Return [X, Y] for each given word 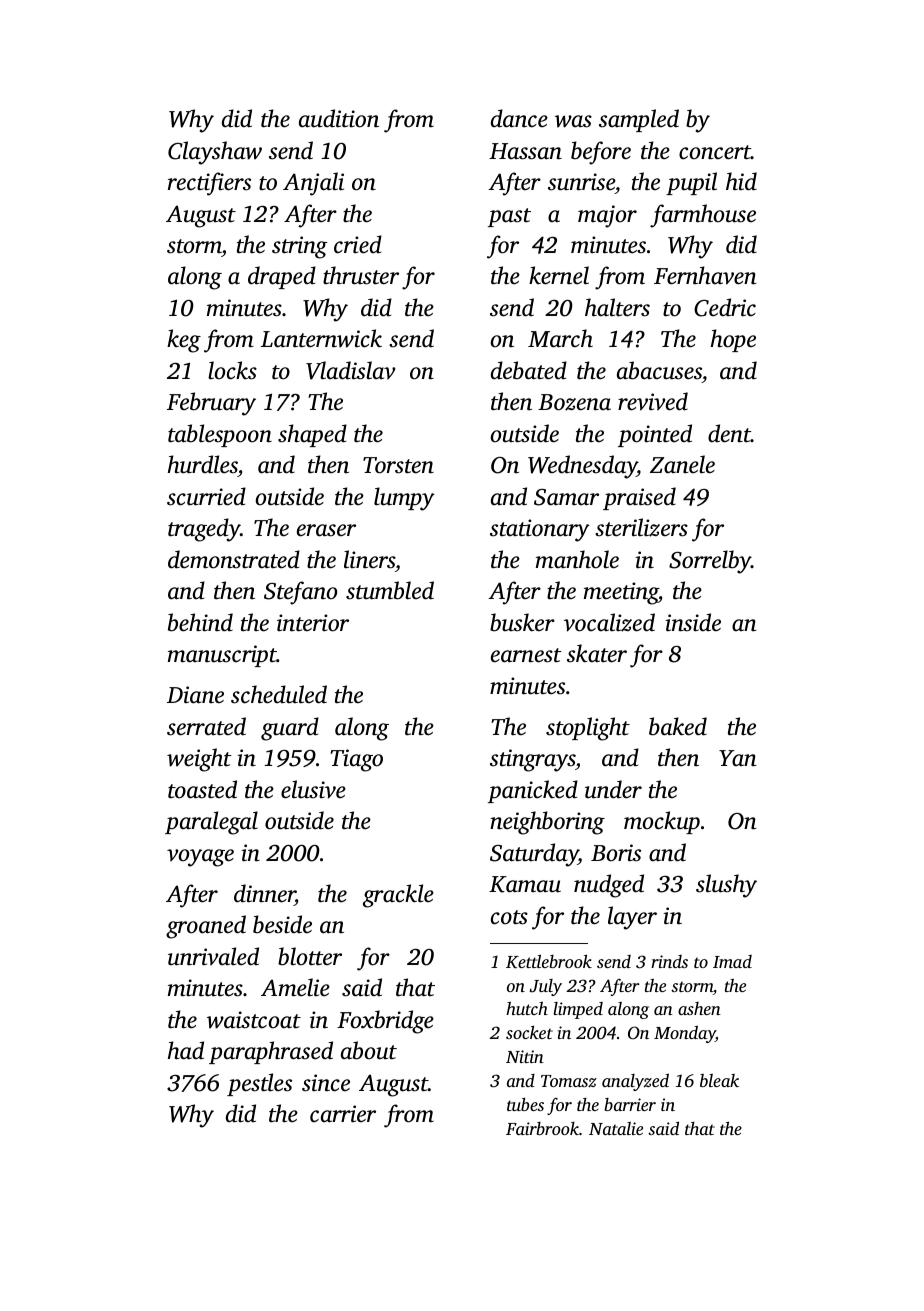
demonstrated [234, 559]
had [186, 1050]
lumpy [404, 499]
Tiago [356, 760]
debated [529, 370]
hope [733, 340]
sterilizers [641, 527]
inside [693, 622]
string [299, 247]
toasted [202, 789]
